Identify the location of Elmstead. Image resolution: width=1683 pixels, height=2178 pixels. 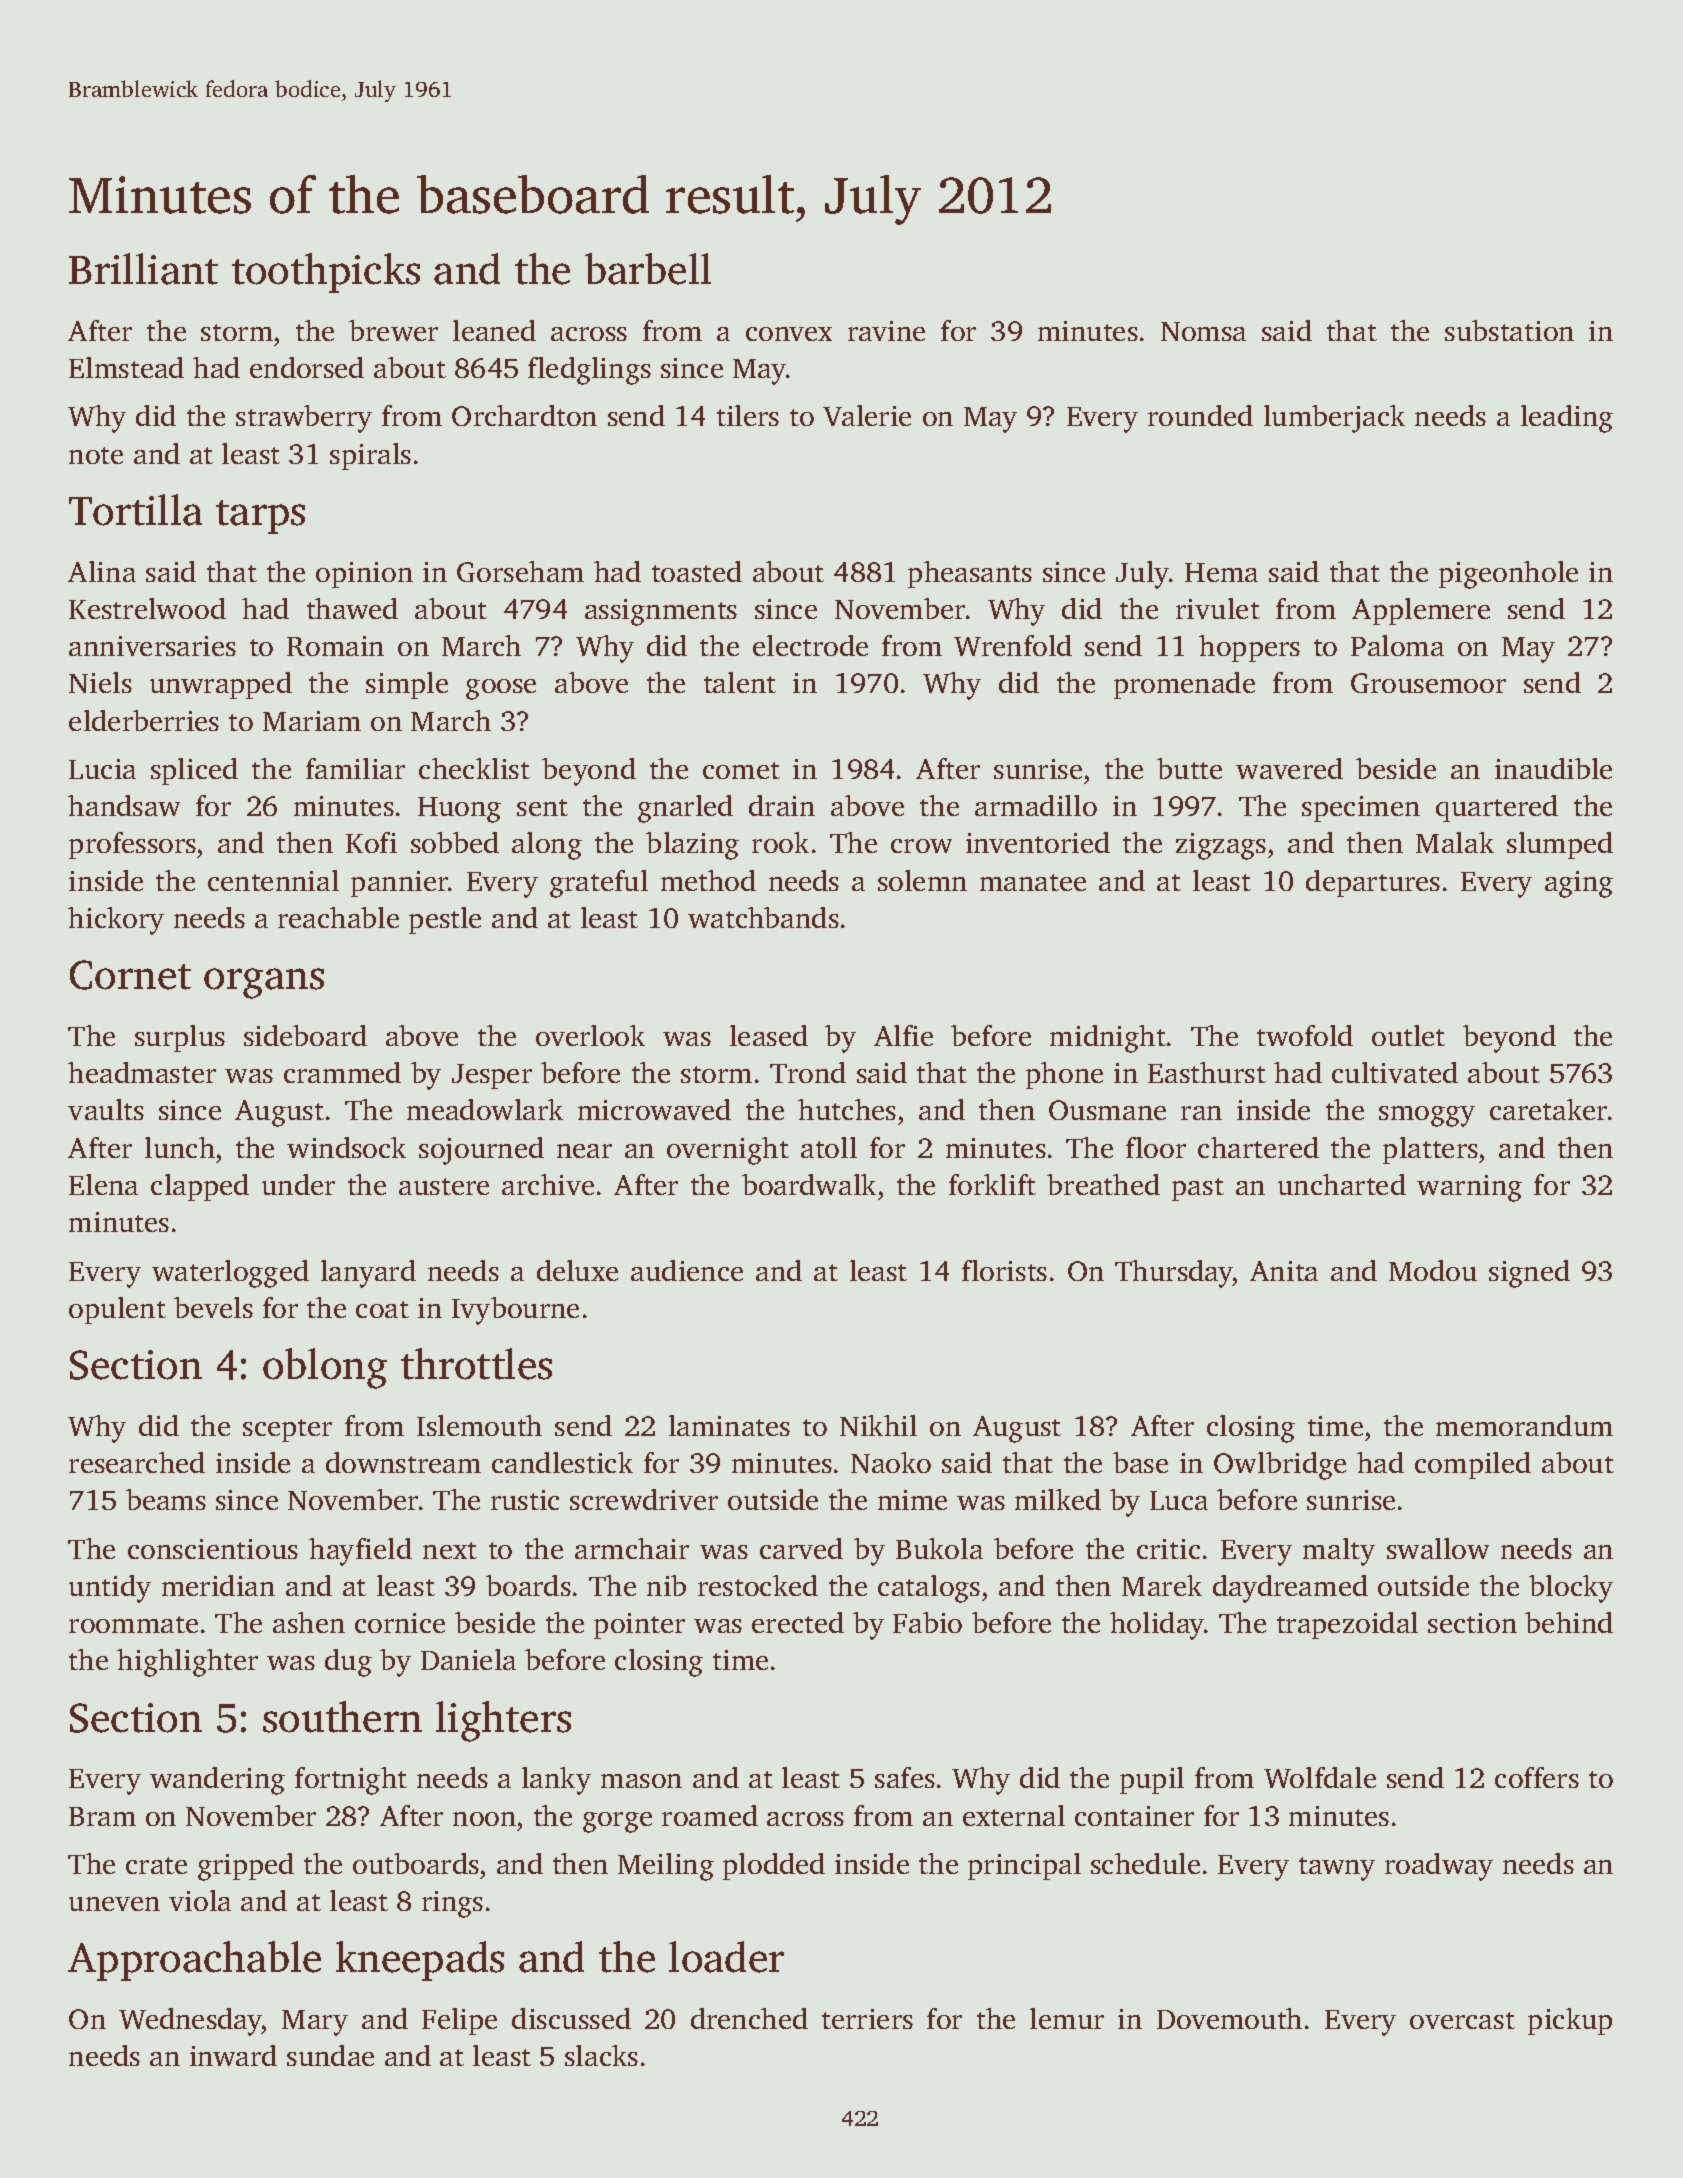
(126, 367).
